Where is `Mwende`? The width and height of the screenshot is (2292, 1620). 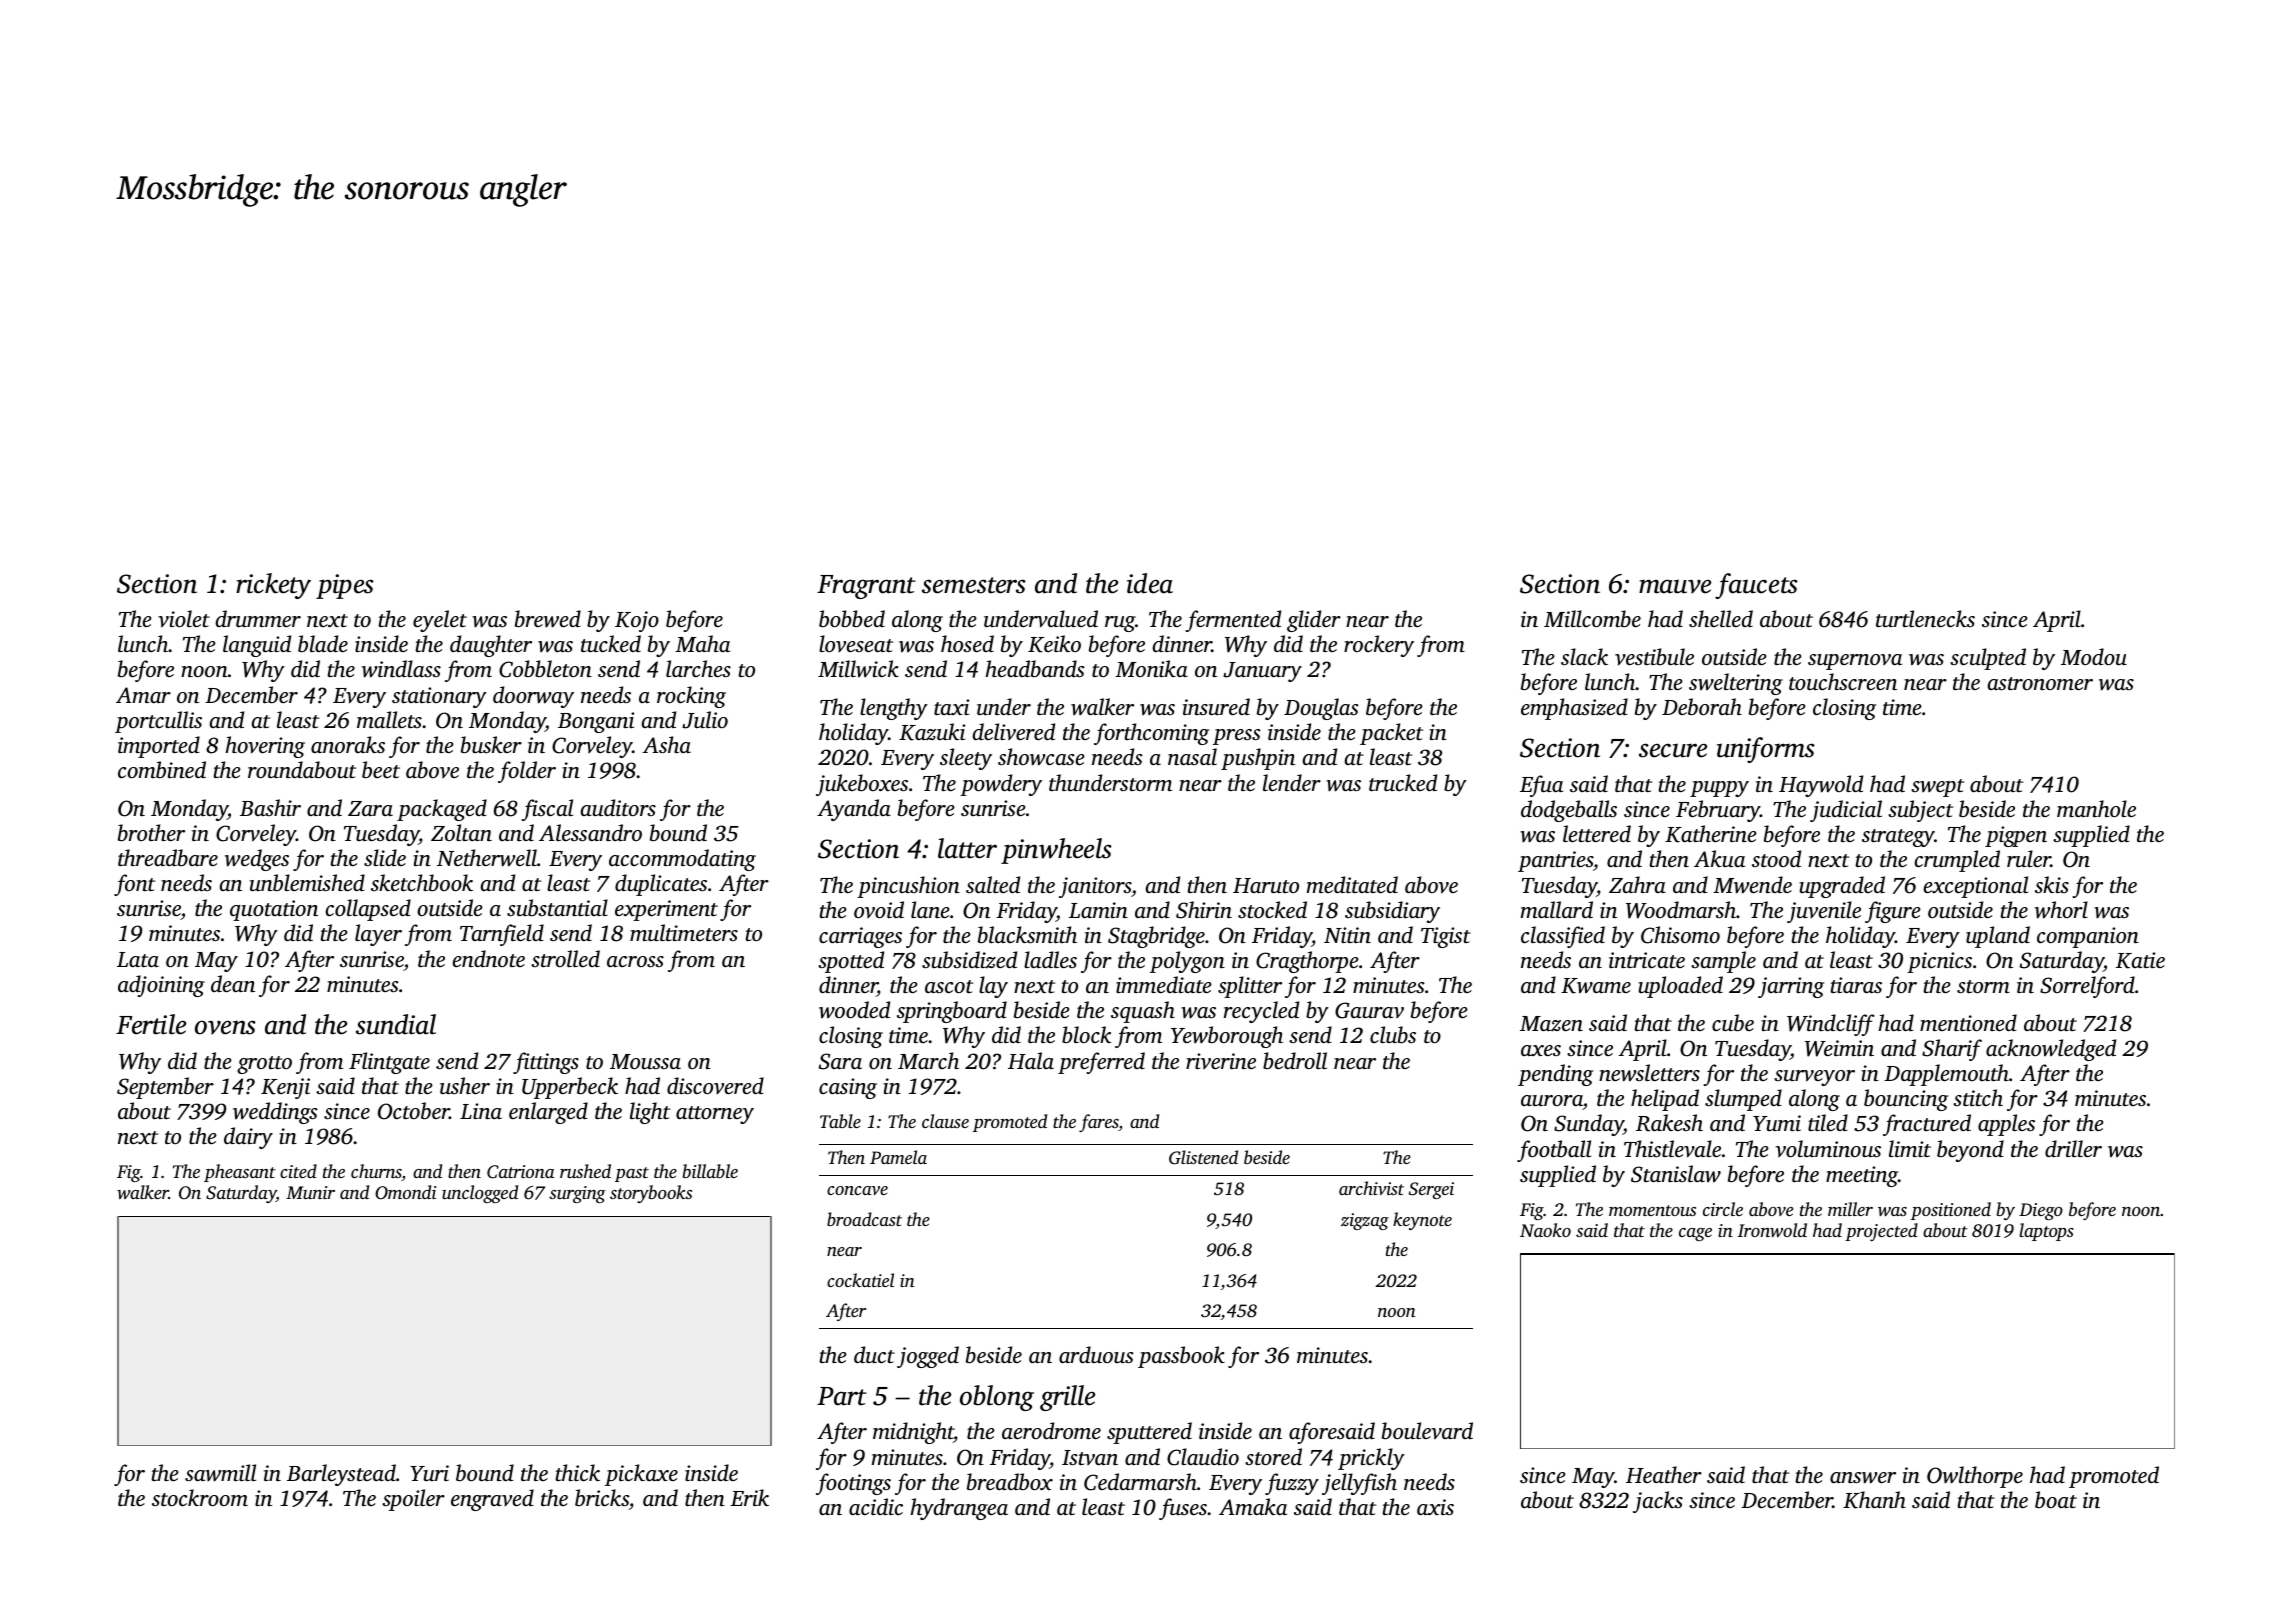
Mwende is located at coordinates (1752, 885).
